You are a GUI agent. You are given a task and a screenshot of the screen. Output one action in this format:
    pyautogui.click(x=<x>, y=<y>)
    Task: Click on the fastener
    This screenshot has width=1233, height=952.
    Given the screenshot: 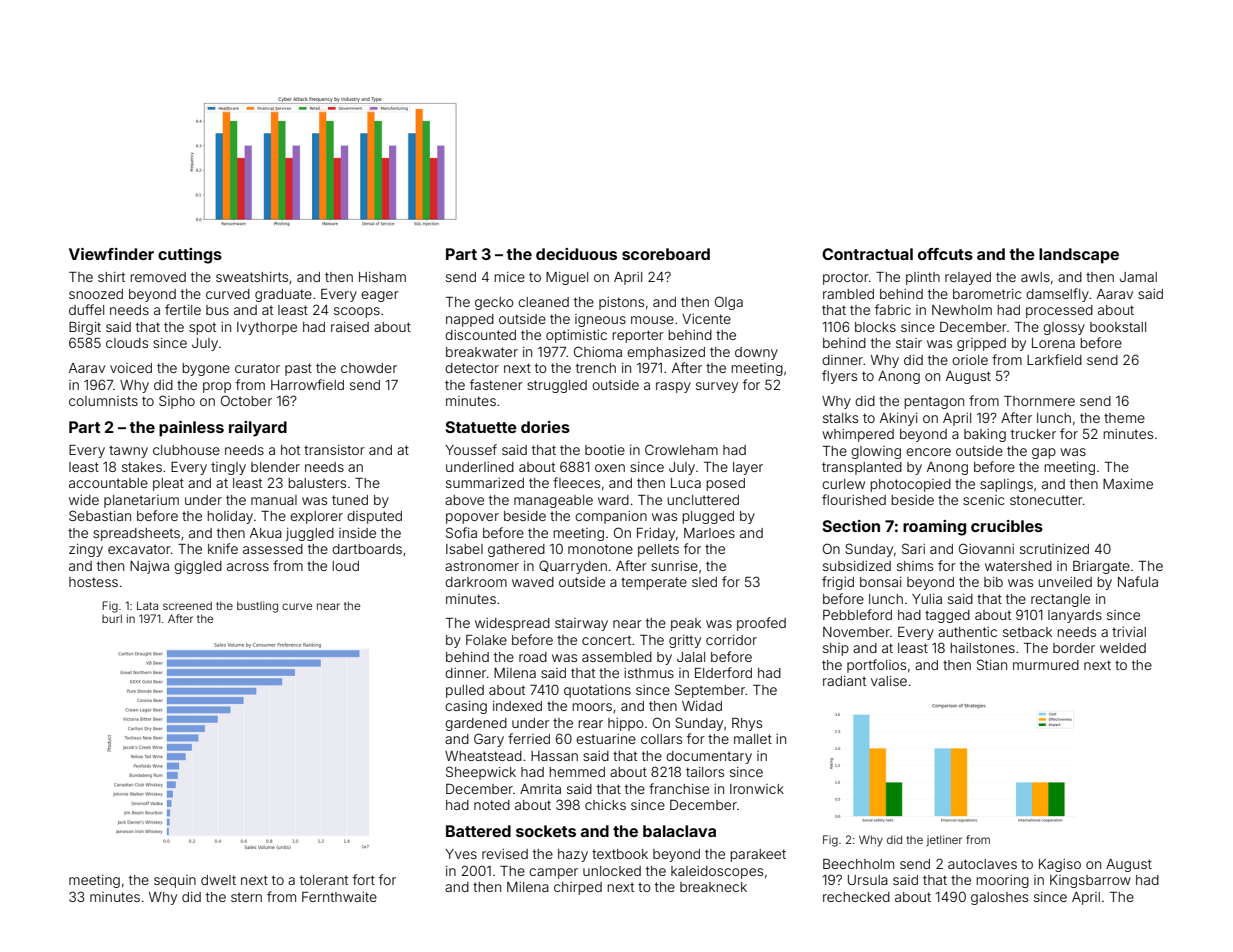 What is the action you would take?
    pyautogui.click(x=496, y=384)
